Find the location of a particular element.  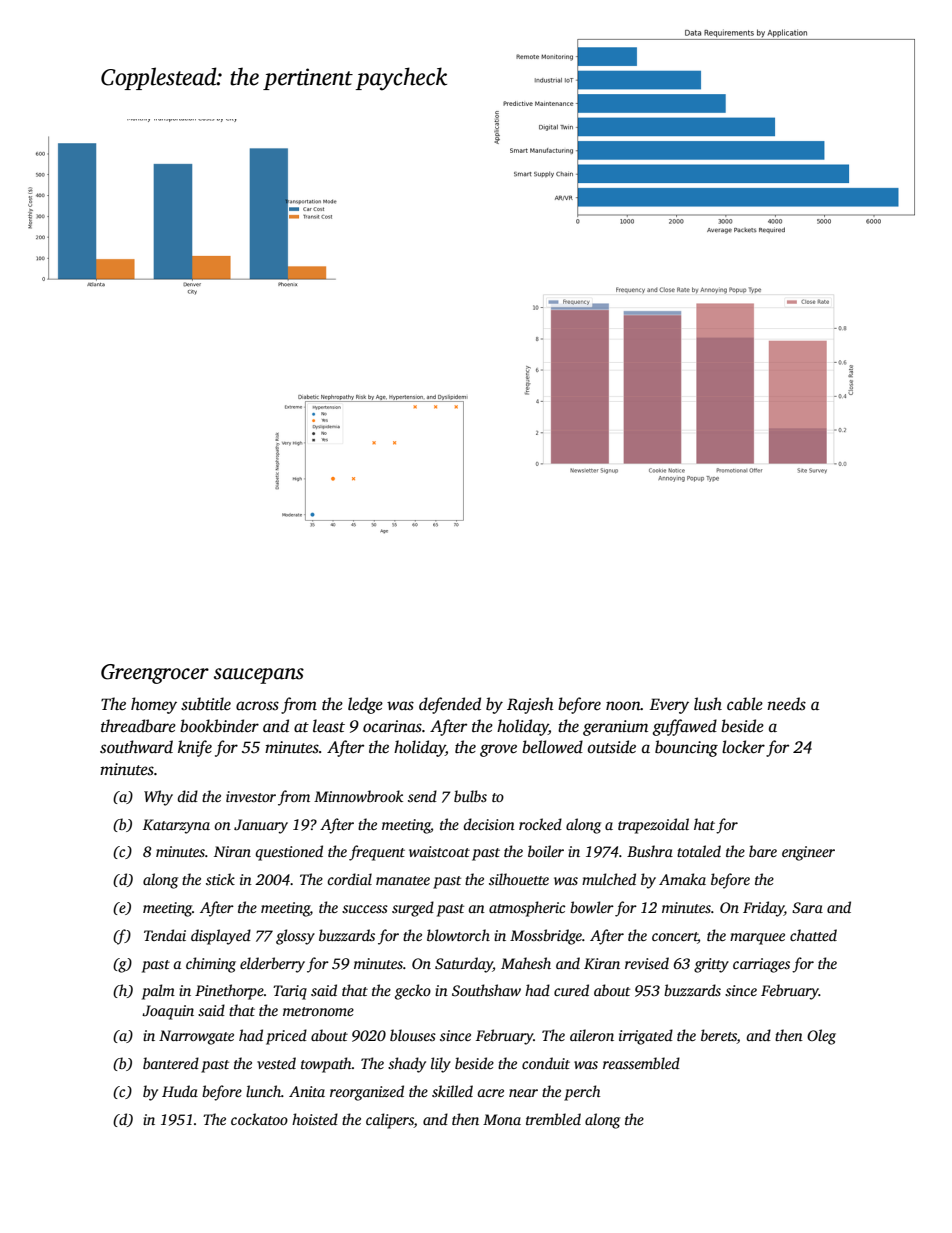

Tendai is located at coordinates (165, 935).
